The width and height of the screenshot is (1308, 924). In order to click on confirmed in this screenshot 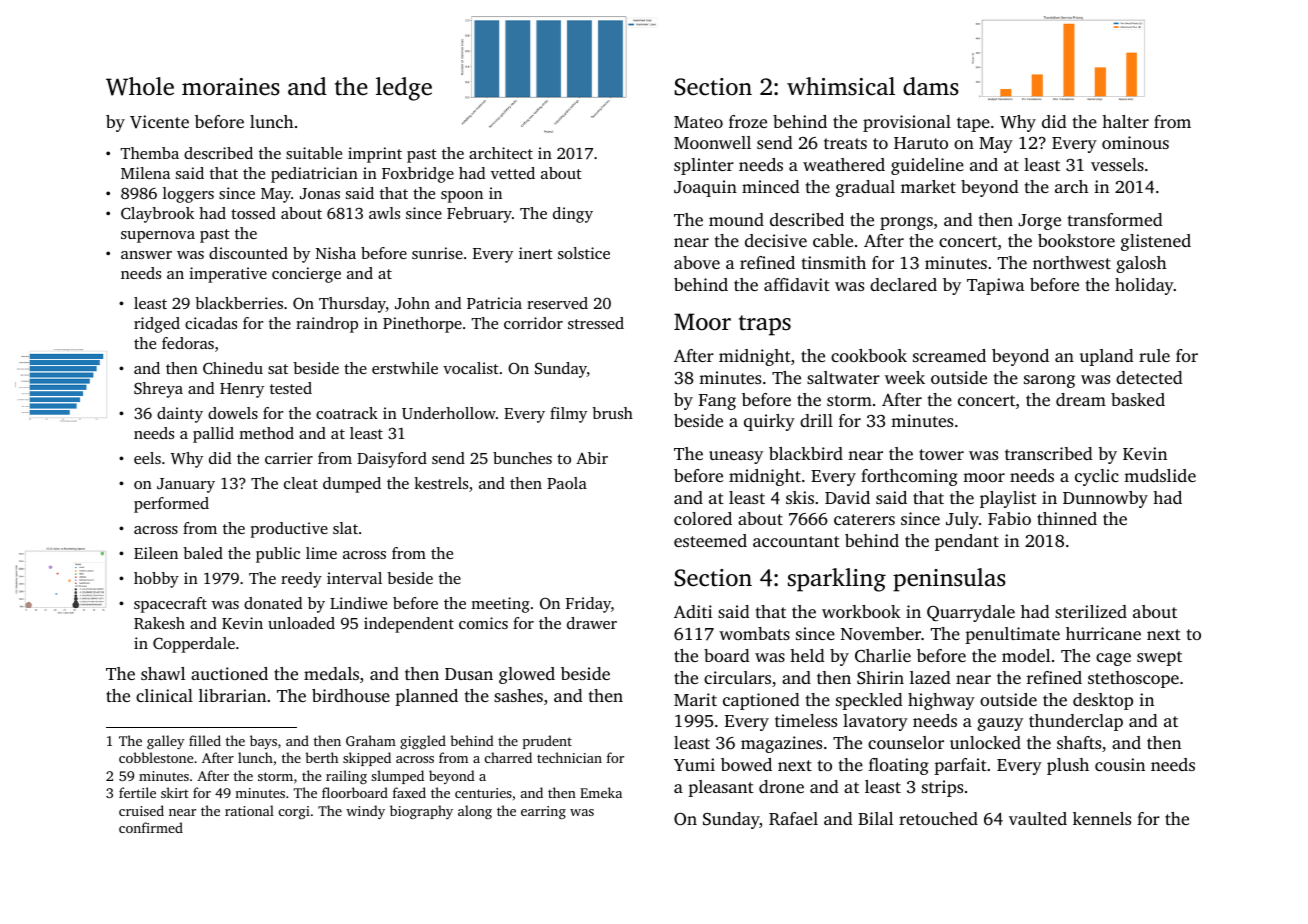, I will do `click(151, 827)`.
